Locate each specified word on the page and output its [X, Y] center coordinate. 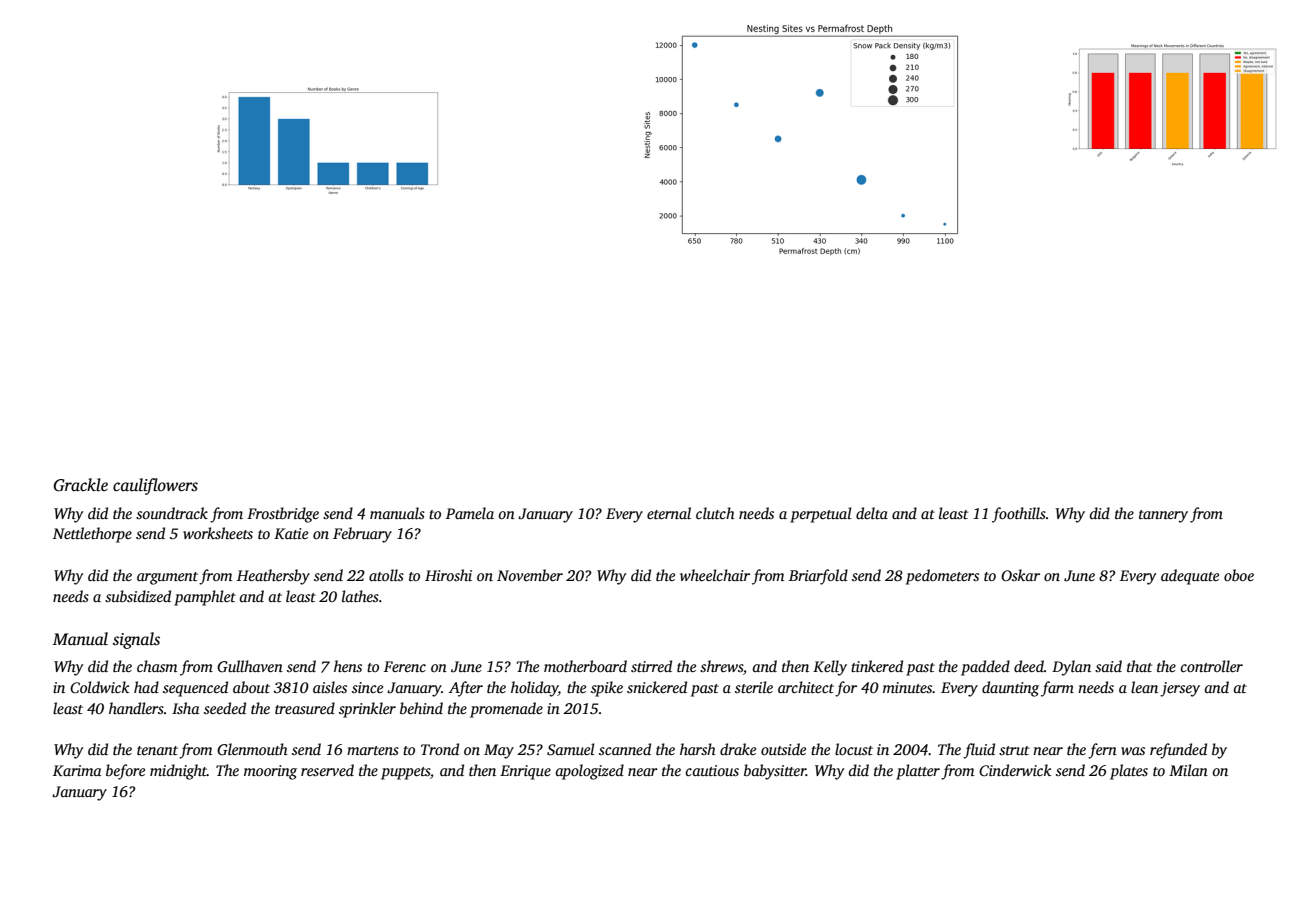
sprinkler [367, 710]
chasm [157, 666]
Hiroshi [448, 575]
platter [918, 772]
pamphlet [205, 598]
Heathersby [273, 577]
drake [738, 749]
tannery [1163, 516]
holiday [534, 689]
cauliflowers [155, 486]
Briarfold [818, 577]
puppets [405, 773]
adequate [1190, 577]
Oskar [1020, 575]
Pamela [470, 513]
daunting [1010, 689]
